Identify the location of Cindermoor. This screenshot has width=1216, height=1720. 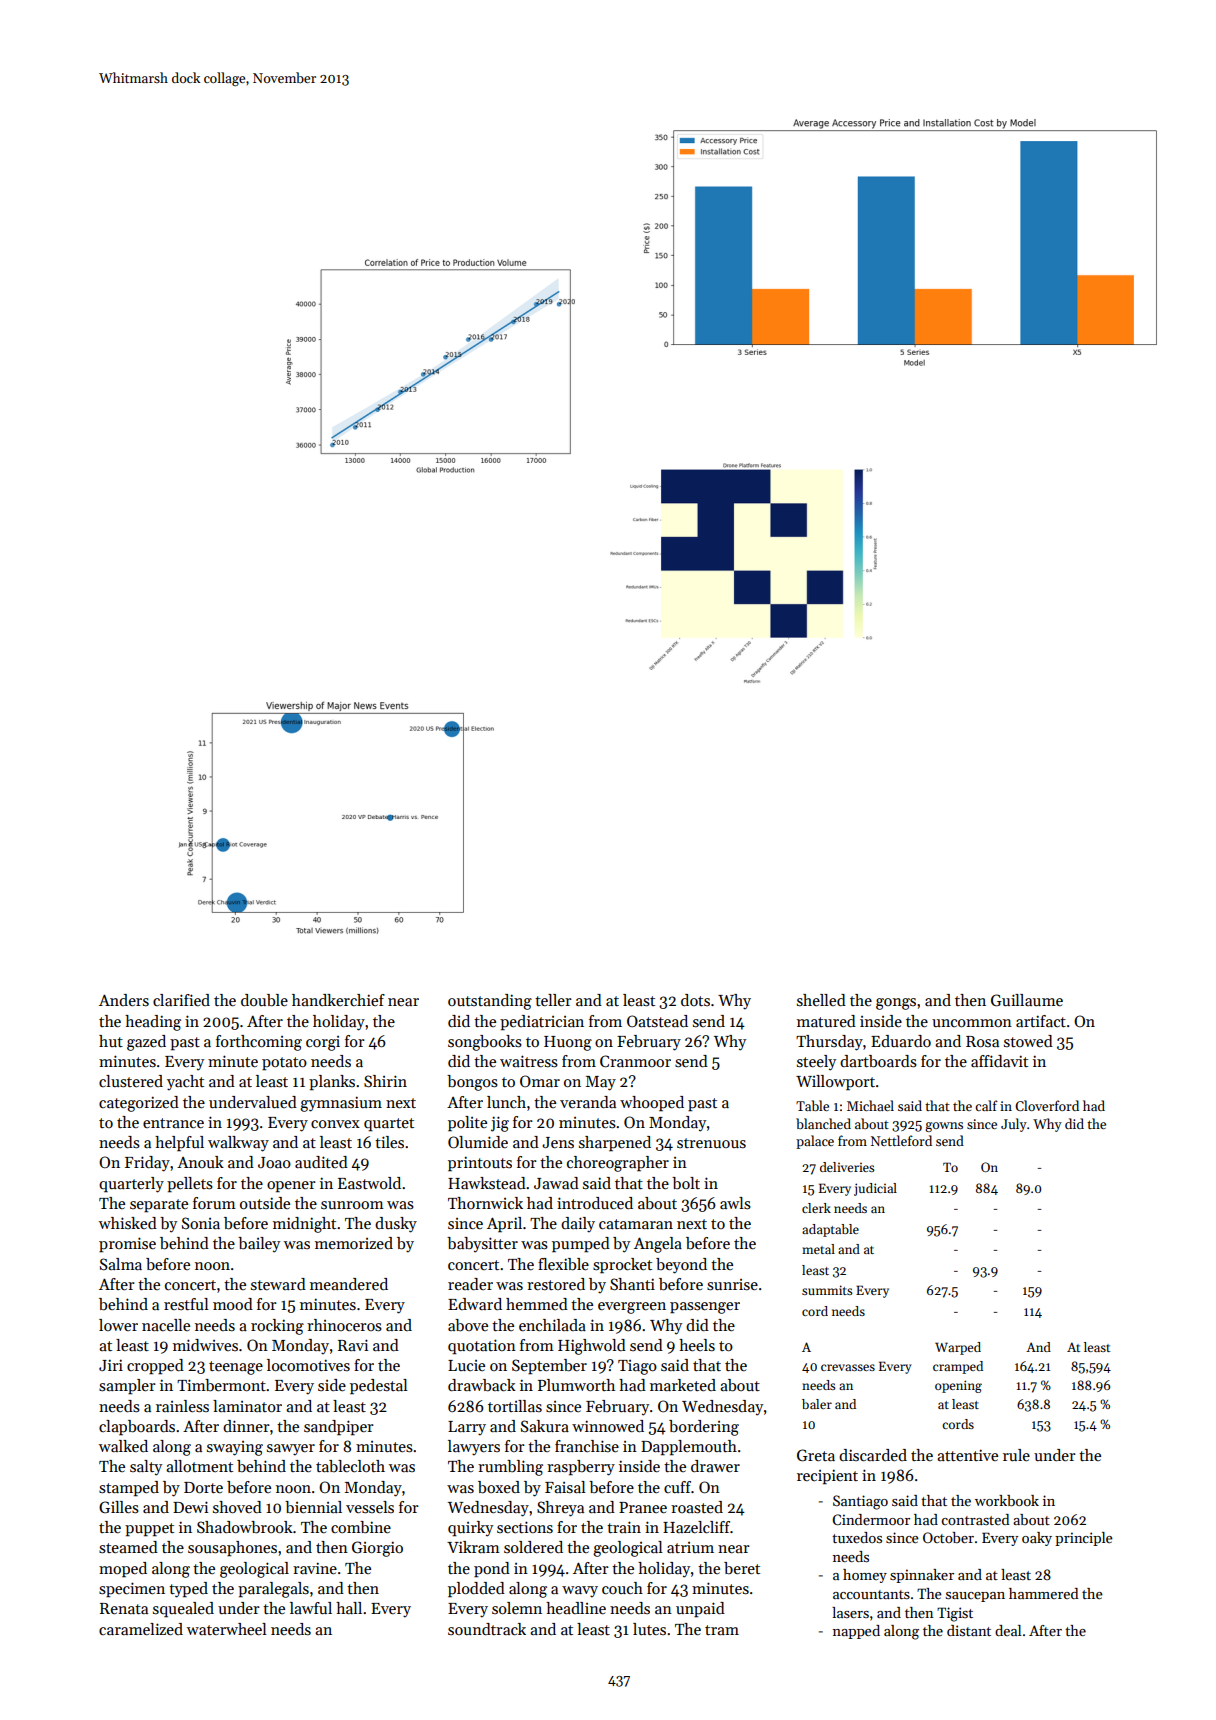
(871, 1519).
